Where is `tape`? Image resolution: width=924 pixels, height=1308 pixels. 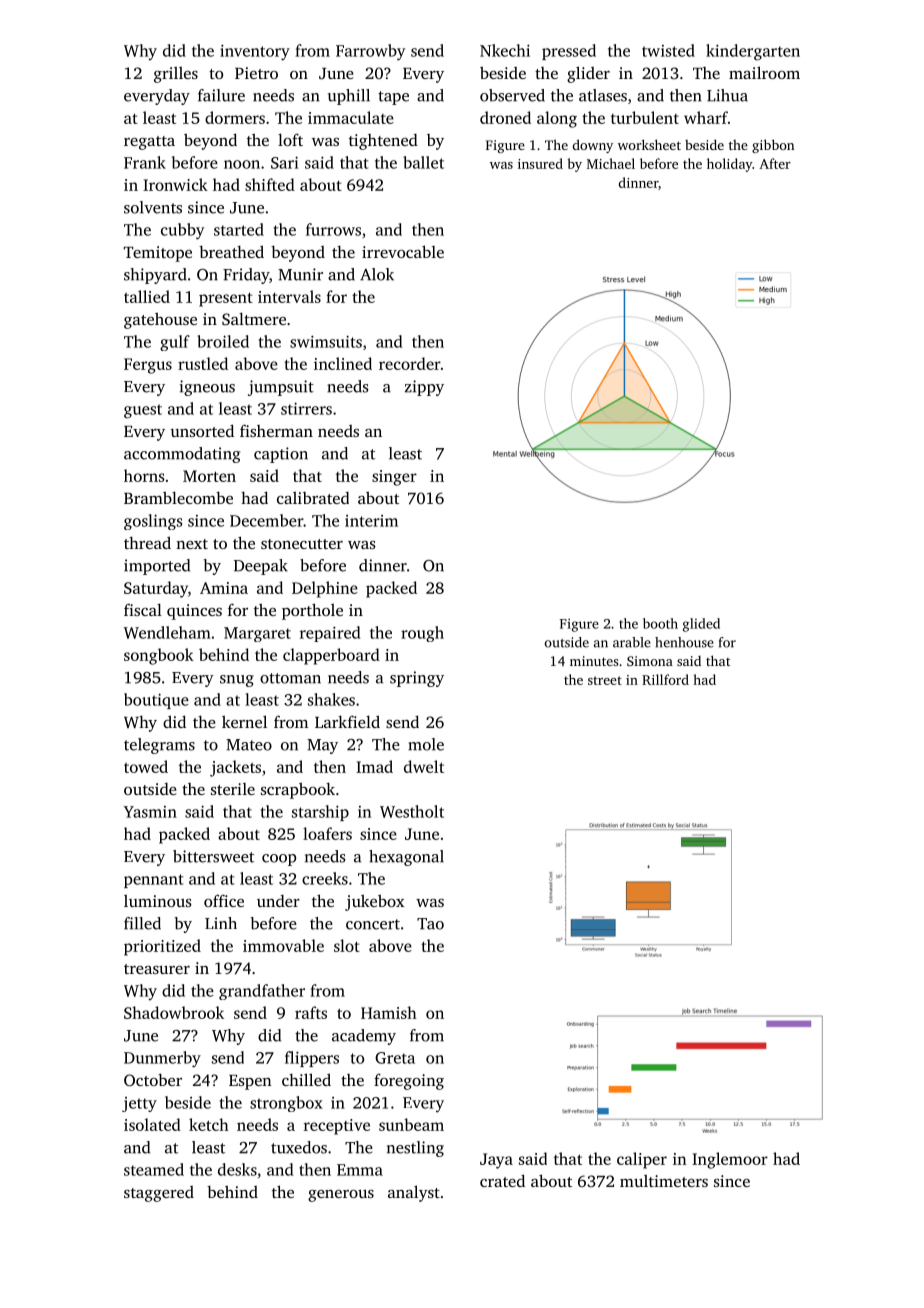
tape is located at coordinates (393, 98).
